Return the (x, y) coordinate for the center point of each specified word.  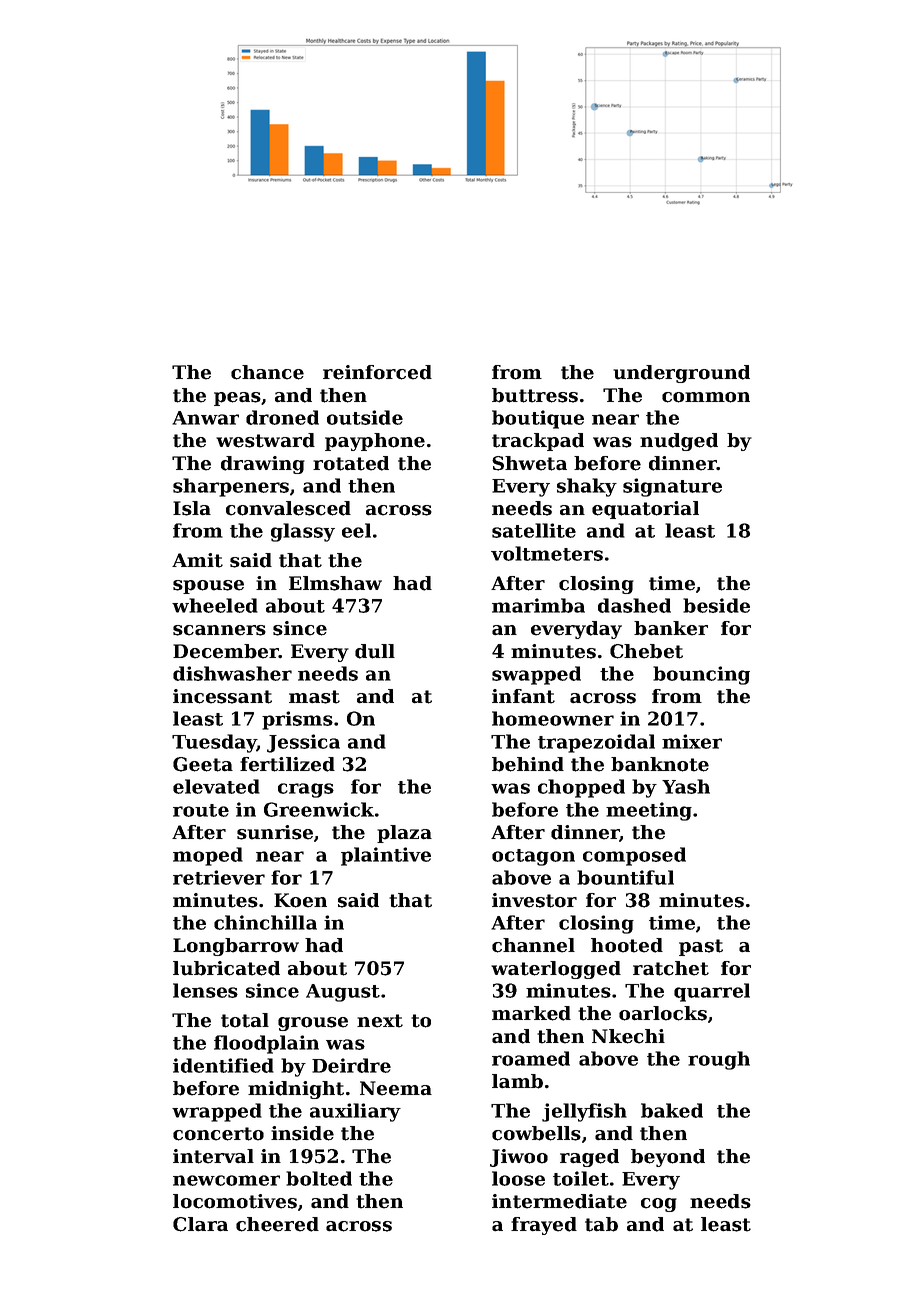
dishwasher (232, 673)
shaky (587, 487)
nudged (679, 442)
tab (601, 1224)
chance (267, 372)
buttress (535, 395)
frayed (544, 1226)
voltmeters (547, 553)
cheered (277, 1224)
